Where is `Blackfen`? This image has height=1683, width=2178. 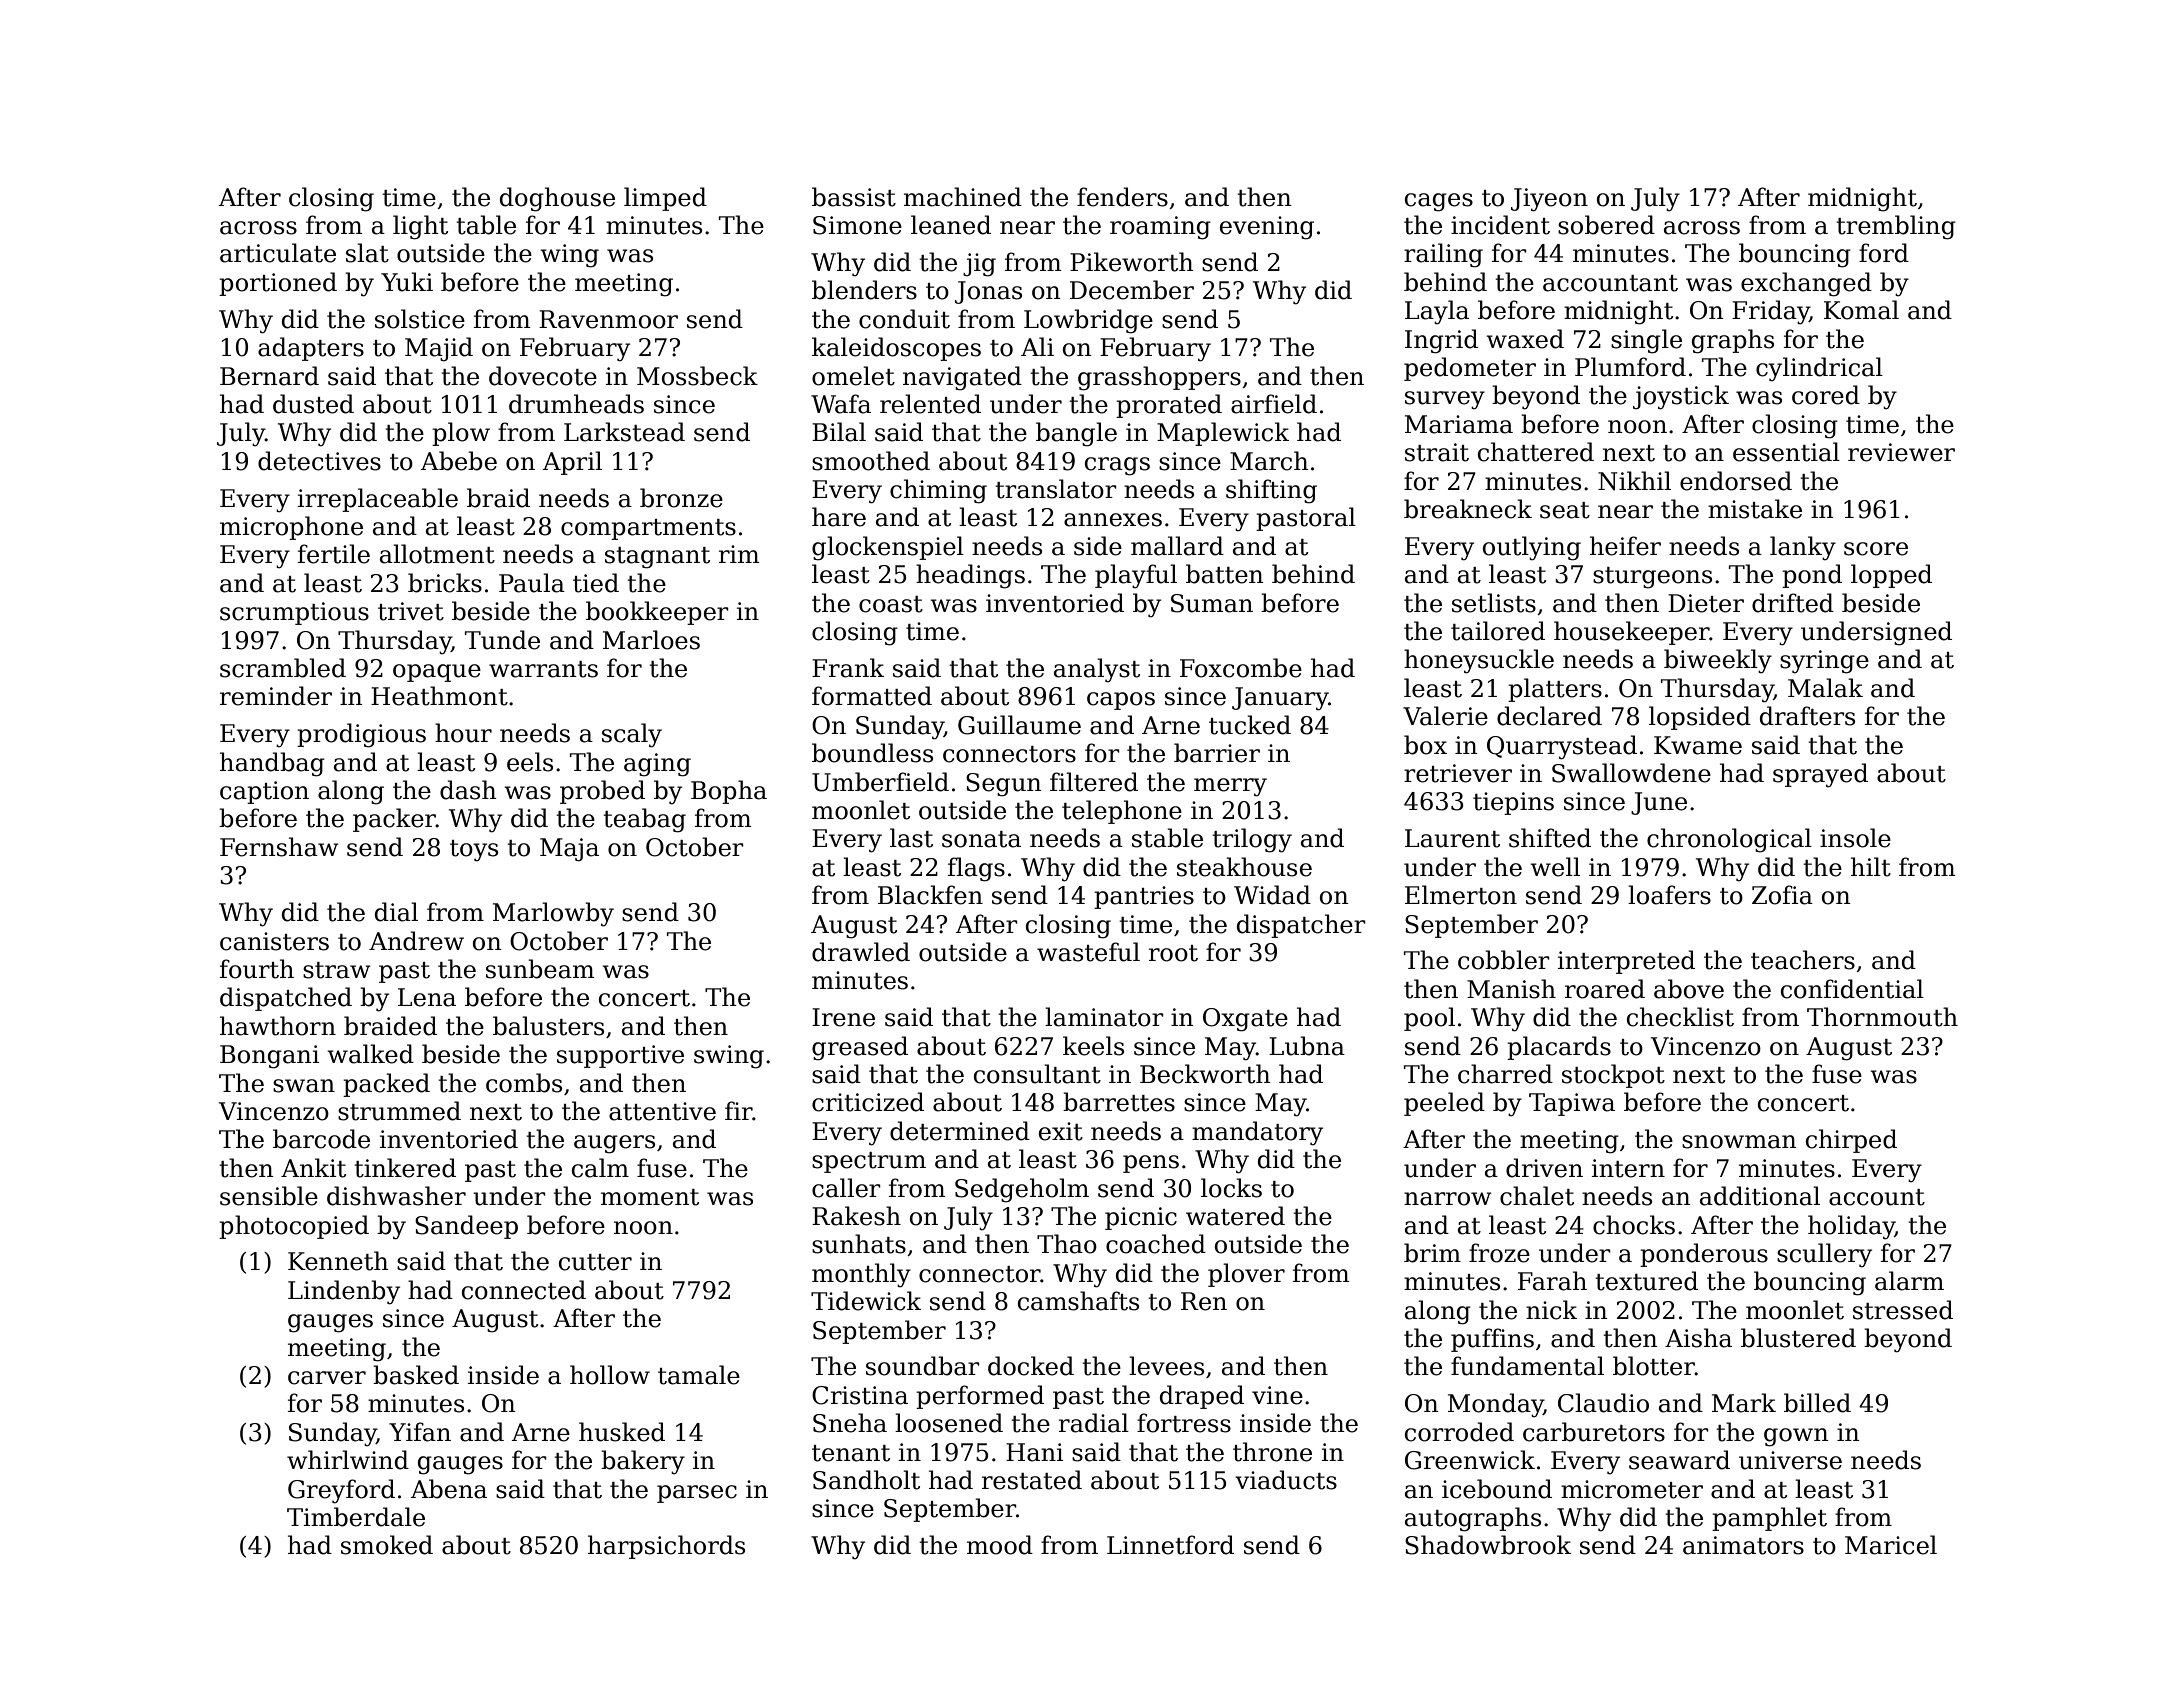 Blackfen is located at coordinates (930, 895).
